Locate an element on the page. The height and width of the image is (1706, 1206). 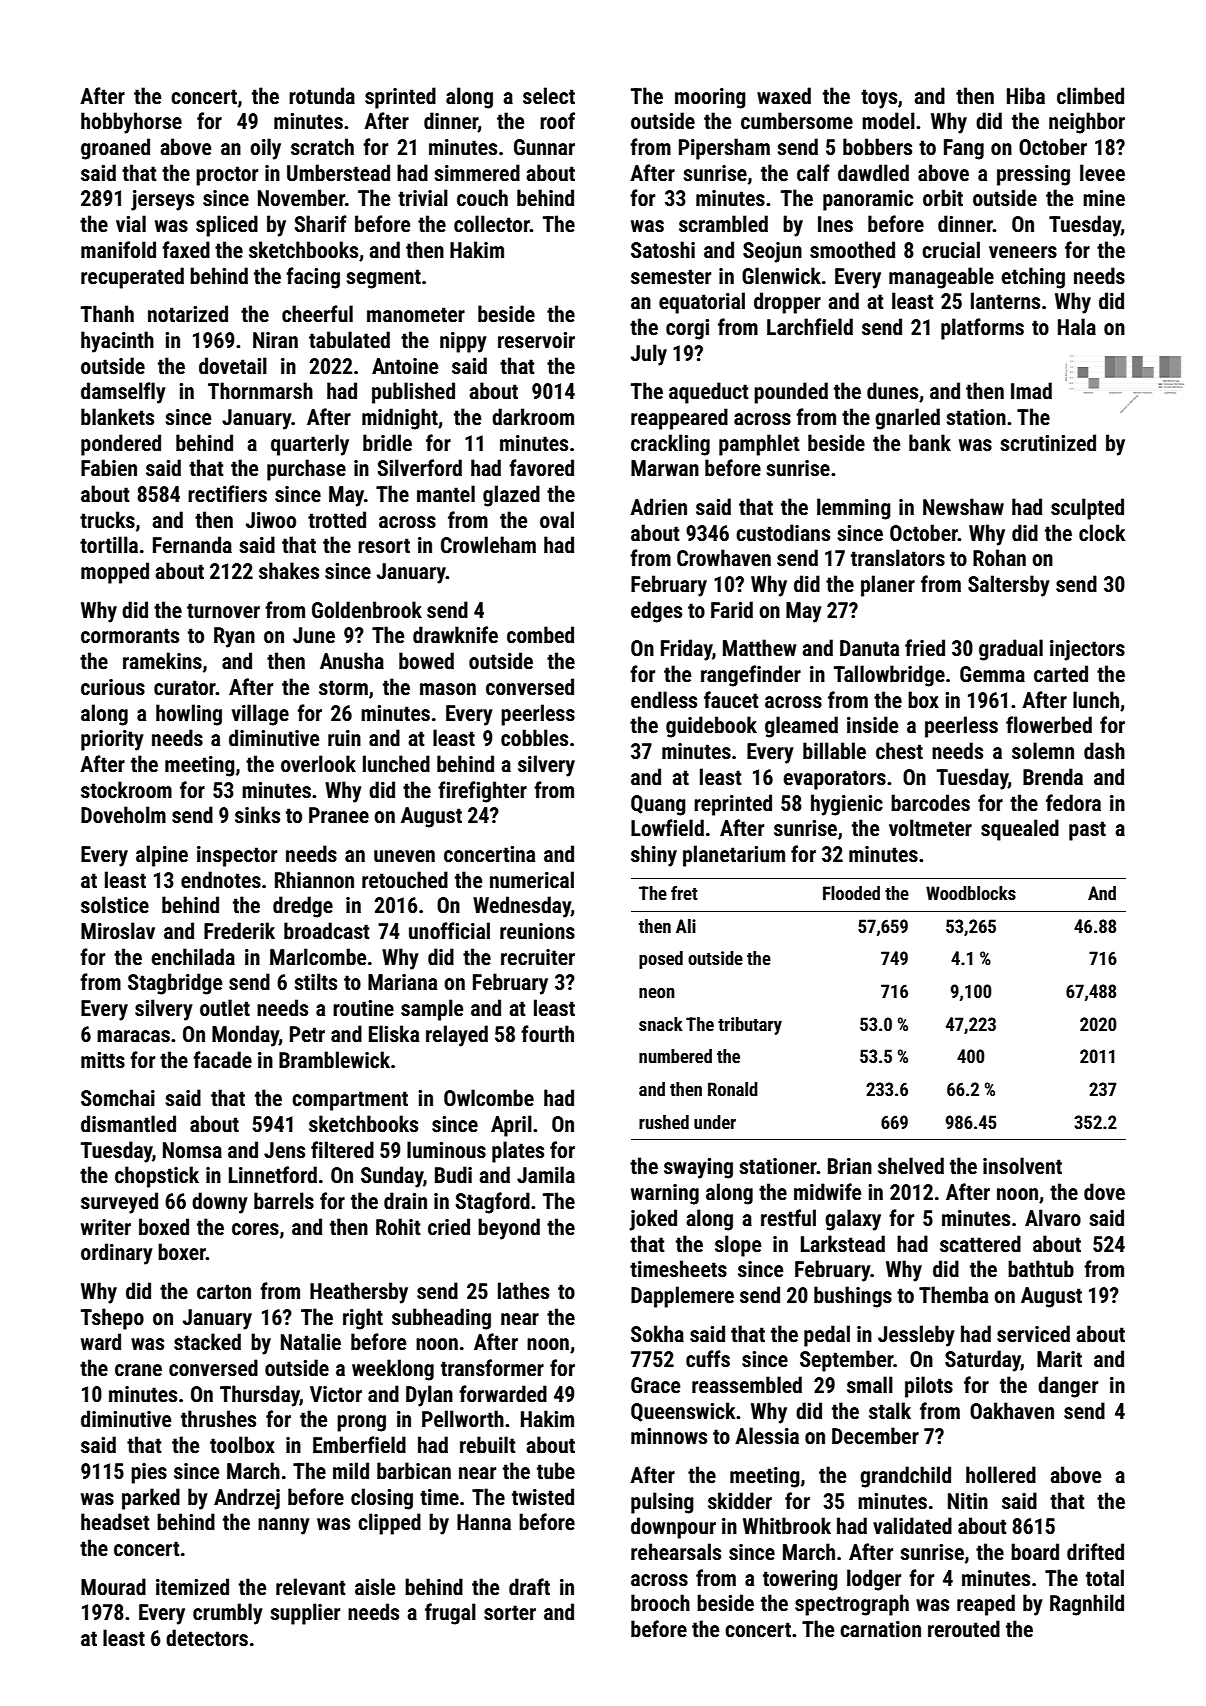
Gunnar is located at coordinates (544, 147).
